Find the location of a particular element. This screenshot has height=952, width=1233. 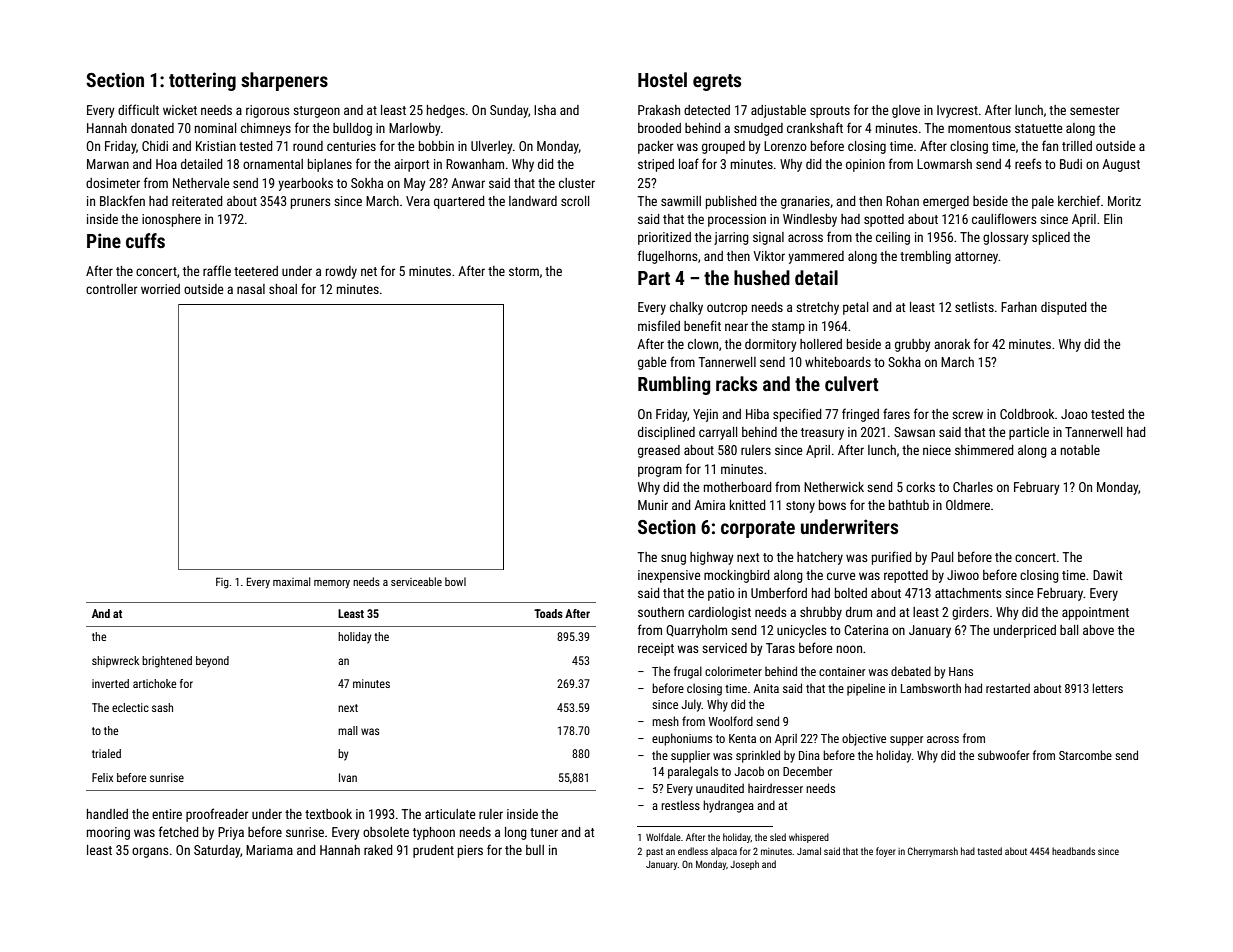

above is located at coordinates (1098, 630).
